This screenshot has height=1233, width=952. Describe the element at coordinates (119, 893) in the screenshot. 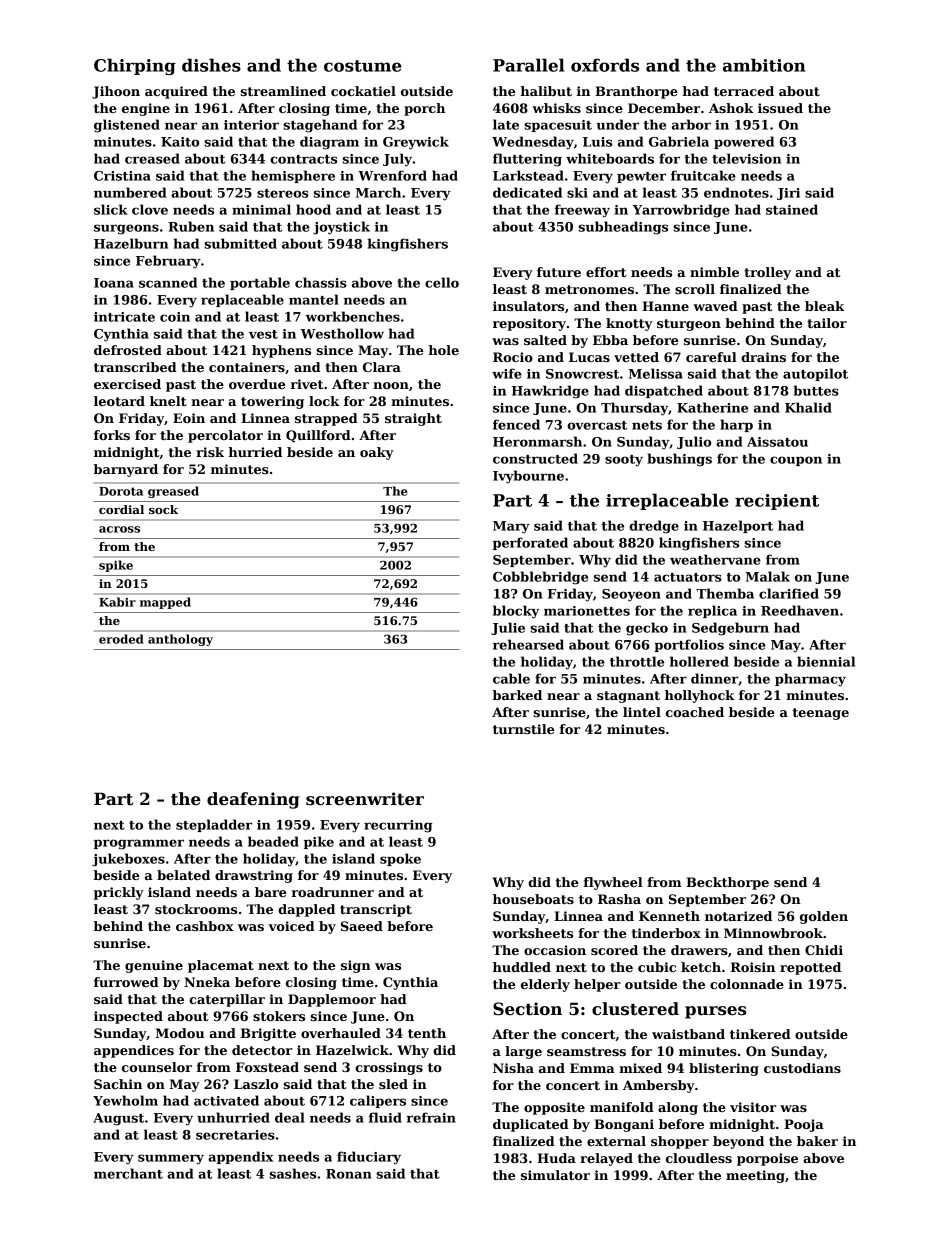

I see `prickly` at that location.
